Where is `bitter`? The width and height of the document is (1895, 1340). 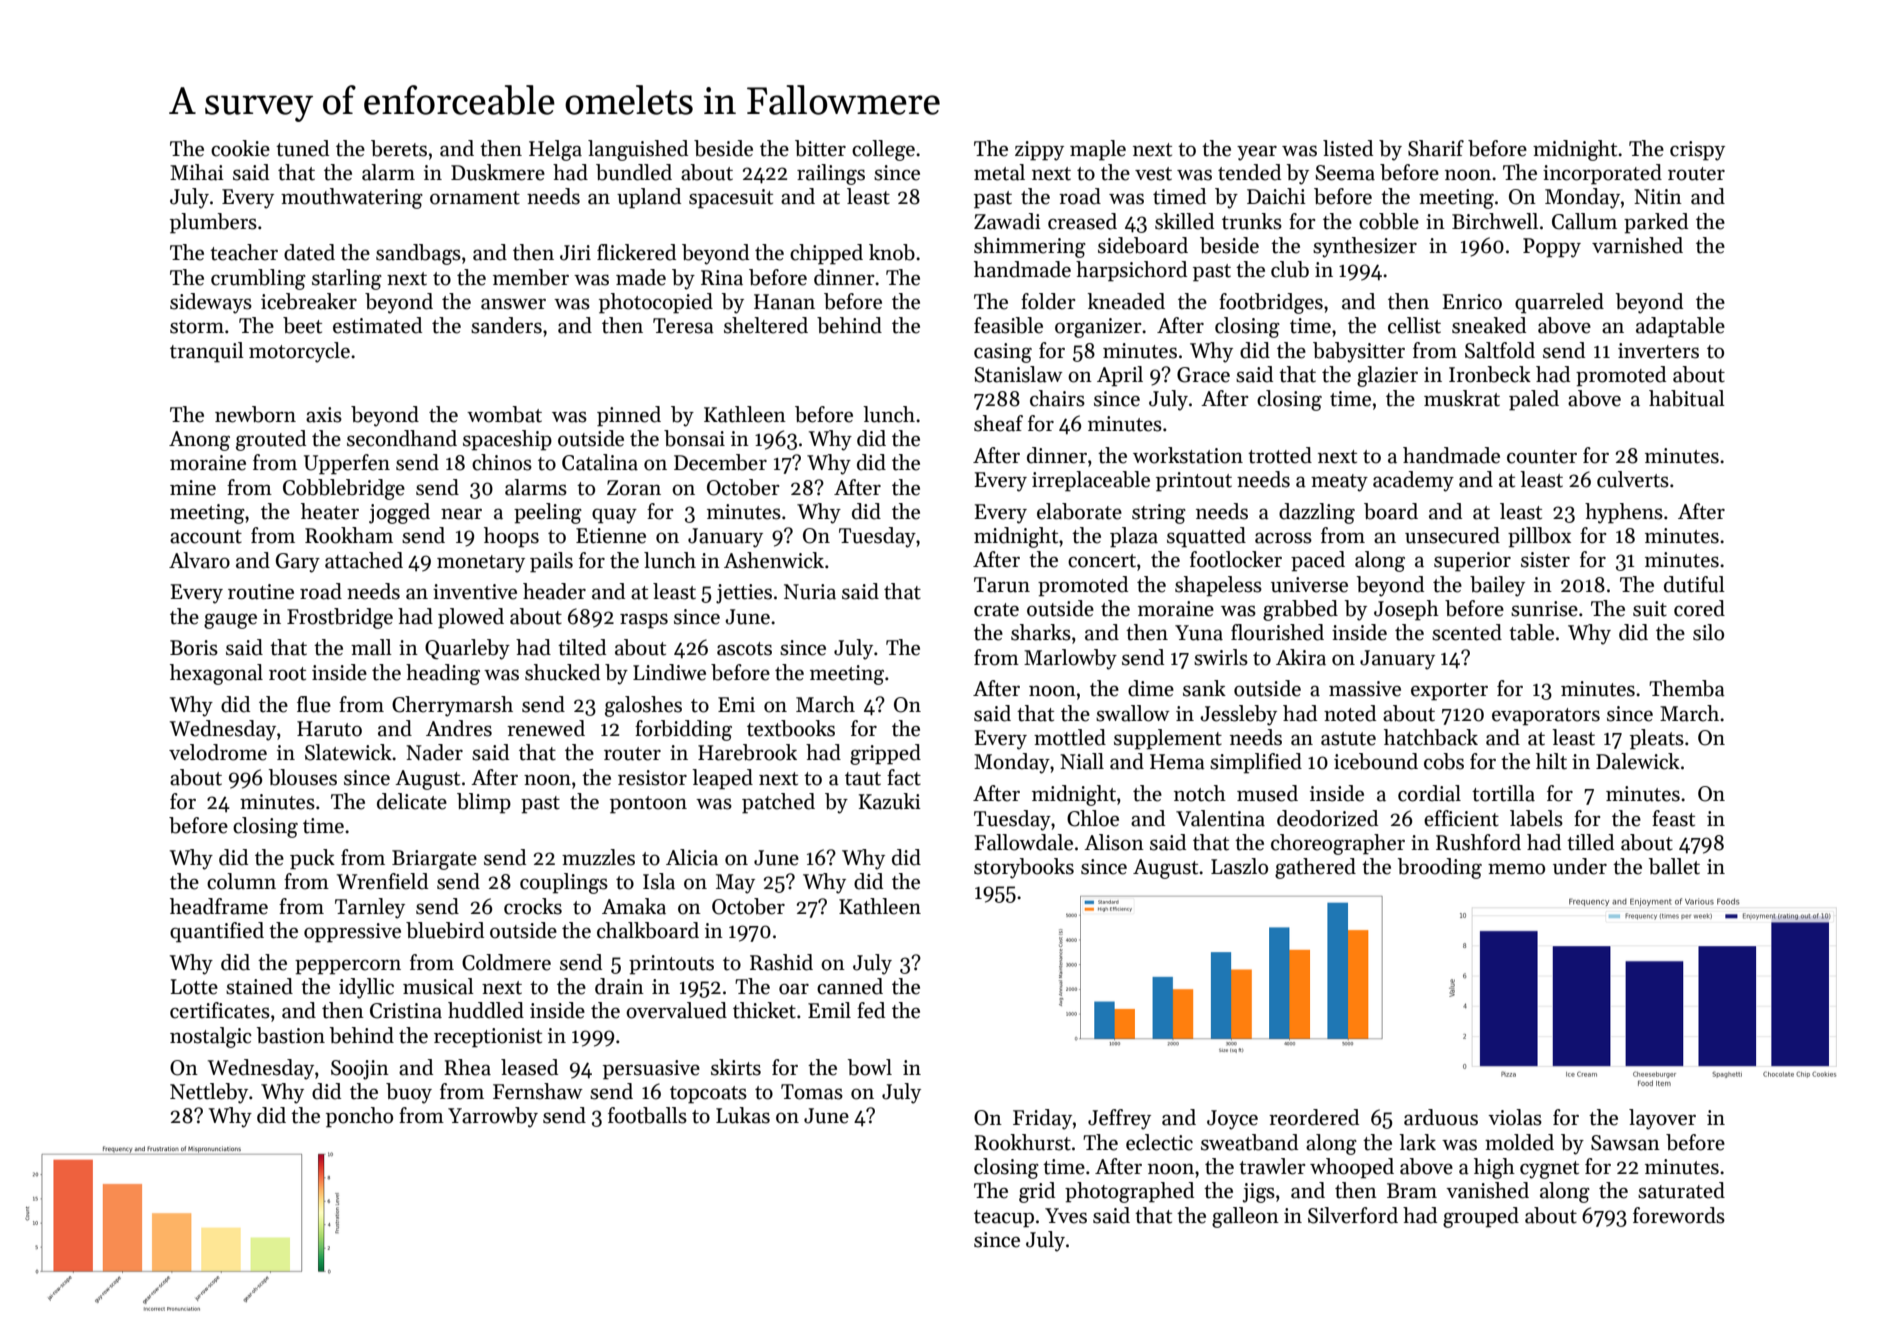 bitter is located at coordinates (820, 148).
